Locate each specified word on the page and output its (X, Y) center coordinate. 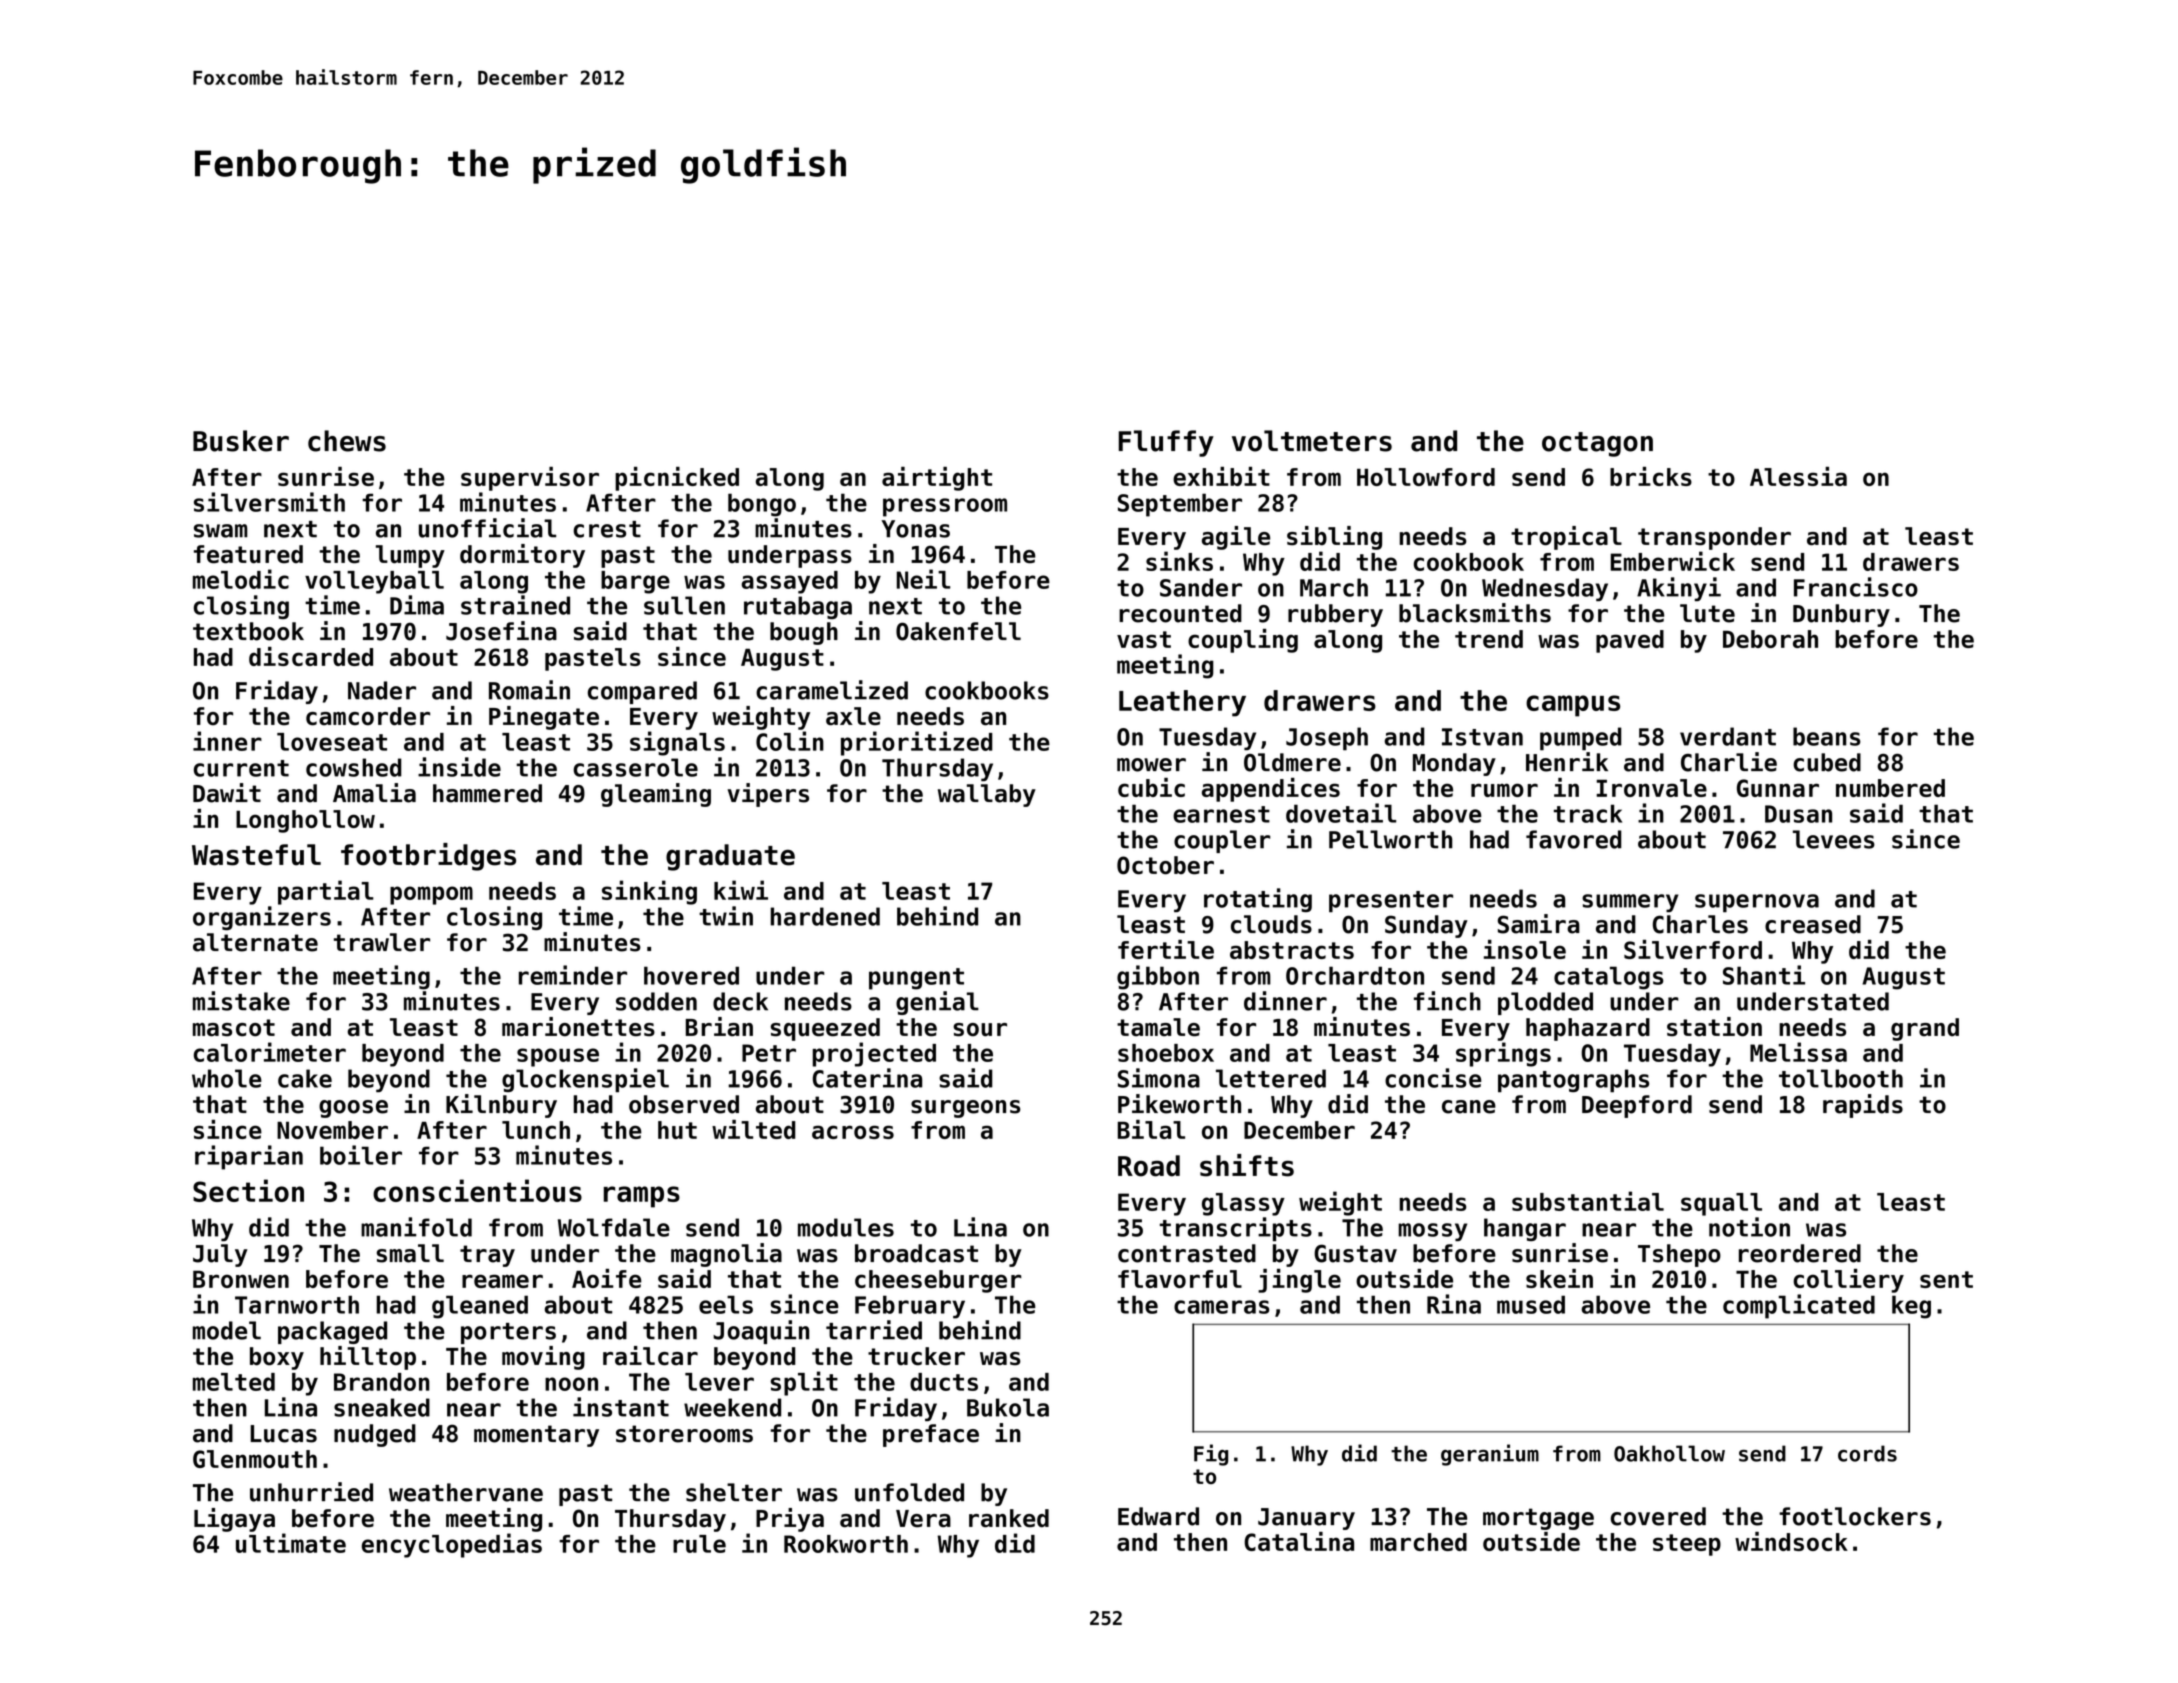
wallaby (987, 795)
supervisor (530, 479)
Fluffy (1166, 443)
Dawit (227, 793)
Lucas (283, 1434)
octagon (1597, 444)
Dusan (1798, 814)
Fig (1211, 1455)
